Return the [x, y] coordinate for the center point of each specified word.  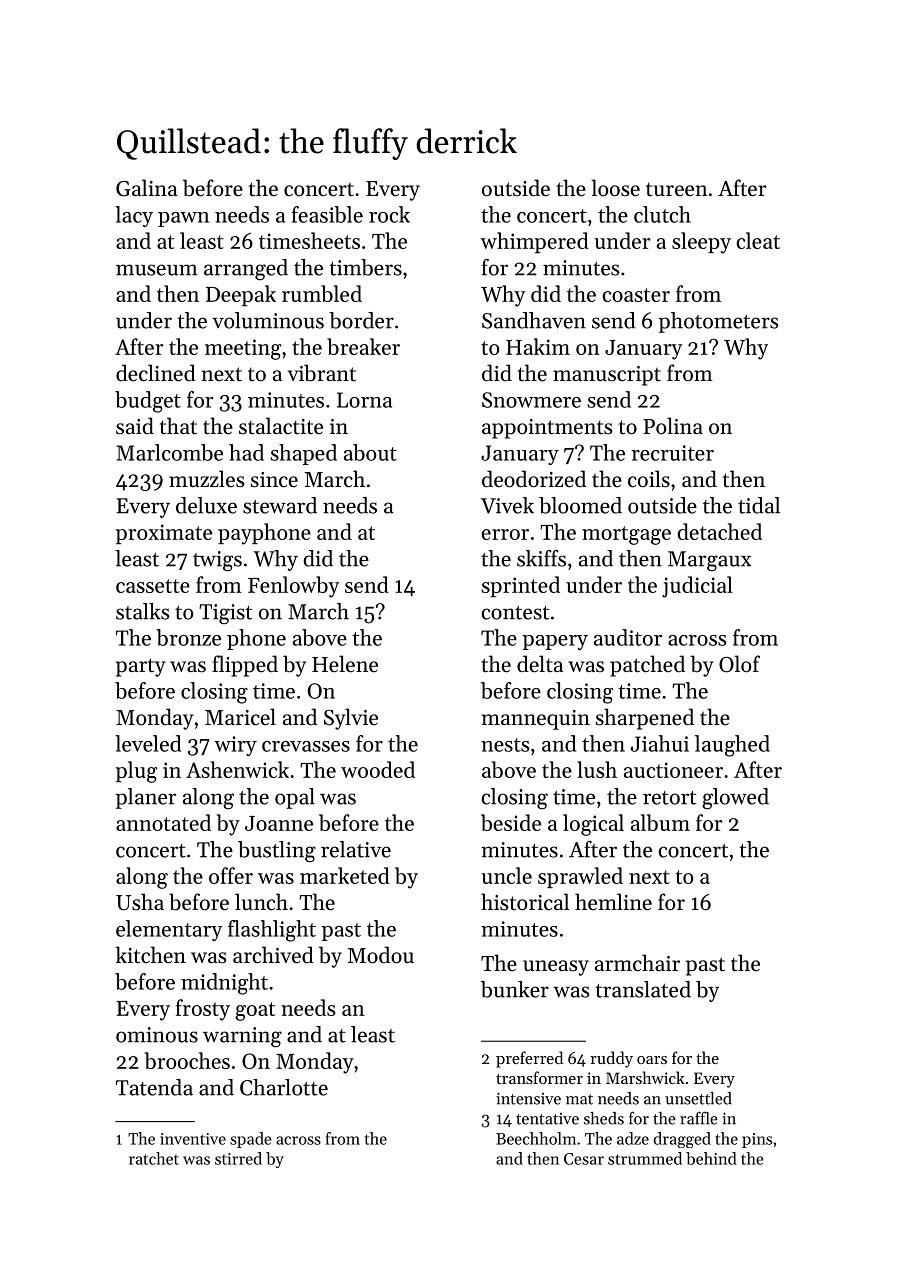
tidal [759, 505]
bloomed [580, 505]
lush [597, 769]
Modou [380, 955]
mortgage [626, 535]
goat [255, 1011]
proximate [164, 534]
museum [156, 270]
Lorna [364, 400]
